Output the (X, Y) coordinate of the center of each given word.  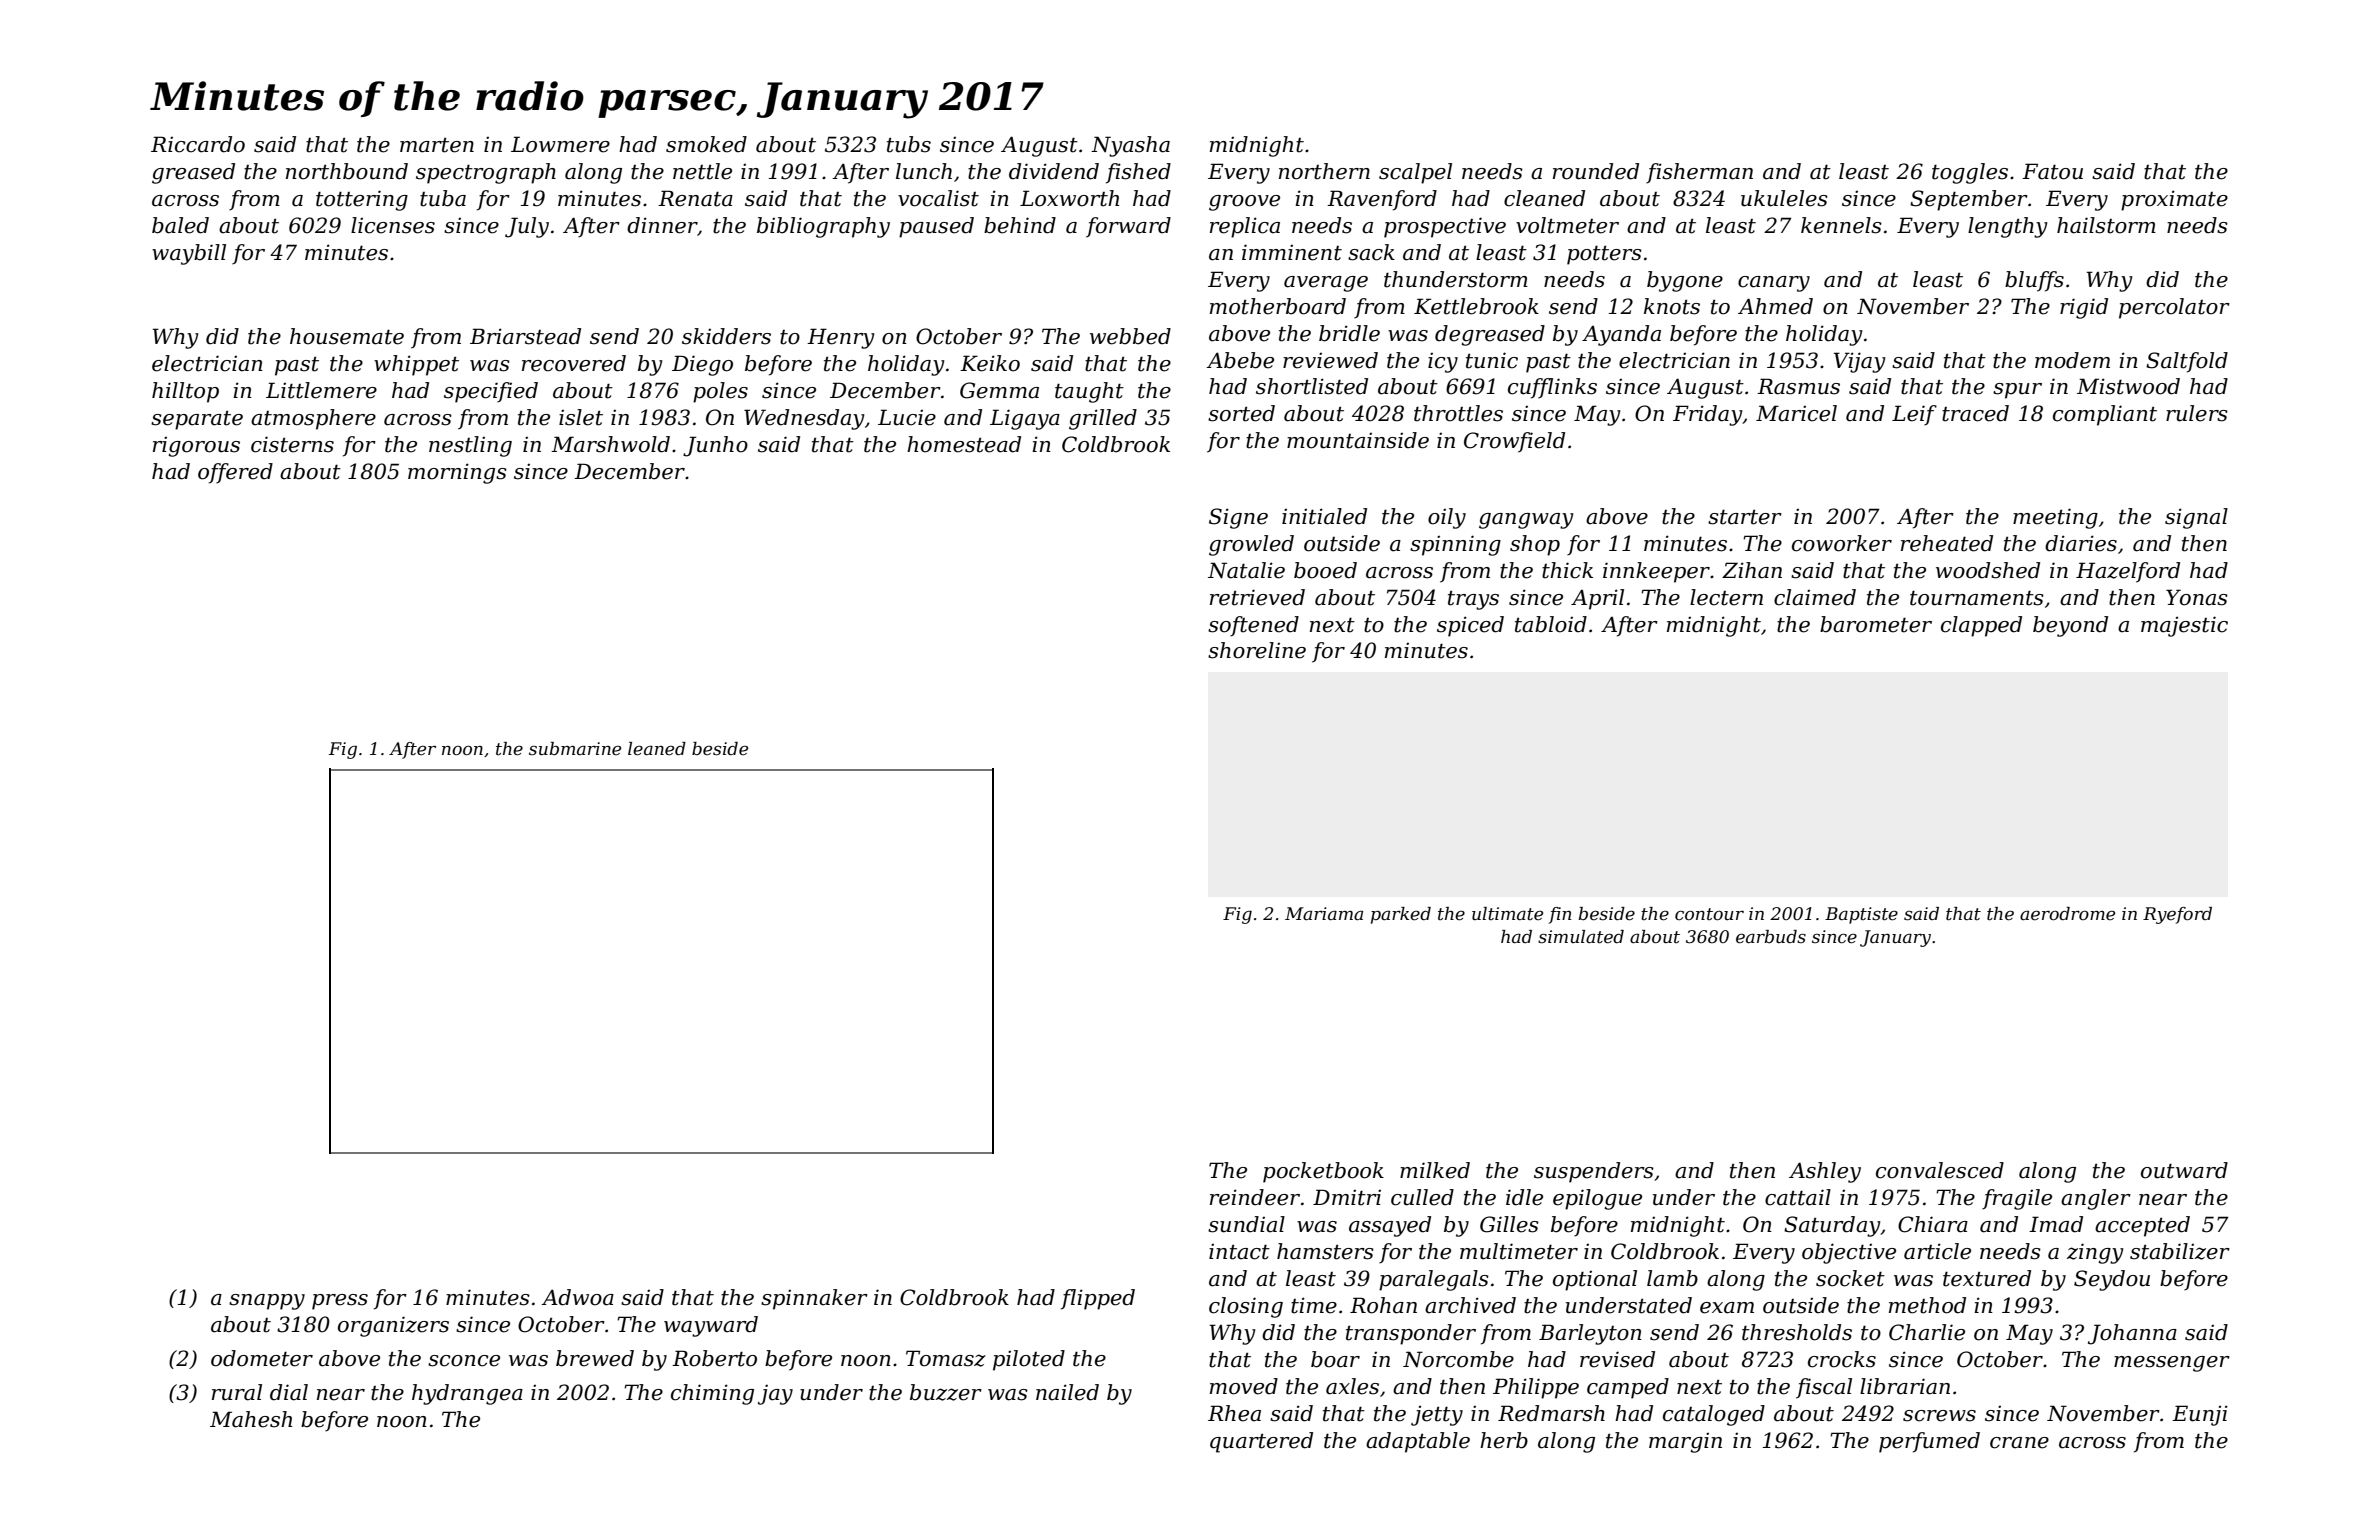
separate (197, 420)
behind (1020, 225)
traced (1975, 413)
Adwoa (577, 1297)
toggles (1970, 173)
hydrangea (467, 1394)
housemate (347, 336)
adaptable (1418, 1442)
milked (1435, 1170)
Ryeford (2177, 915)
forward (1128, 227)
